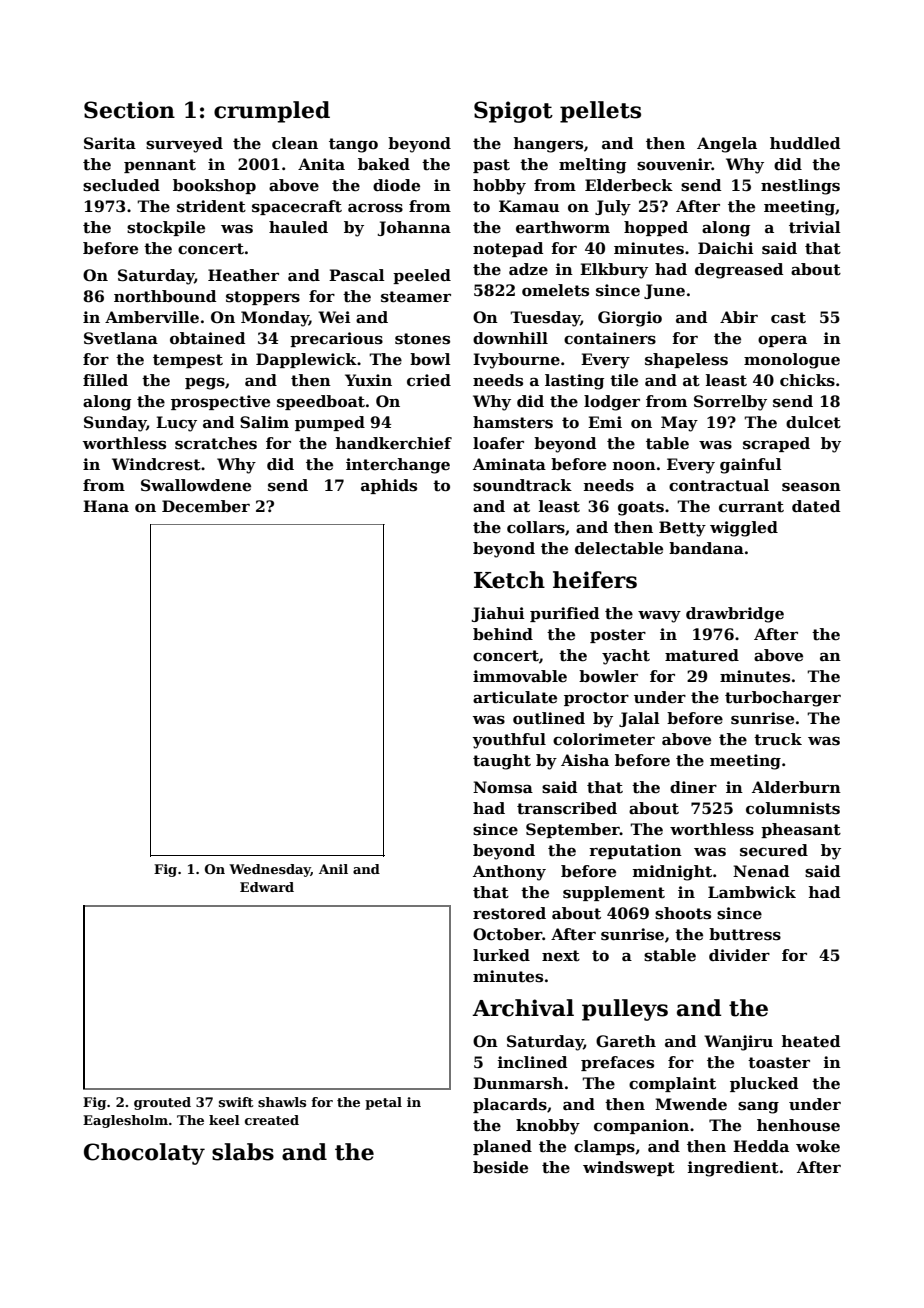 The height and width of the screenshot is (1308, 924). I want to click on Lambwick, so click(752, 892).
